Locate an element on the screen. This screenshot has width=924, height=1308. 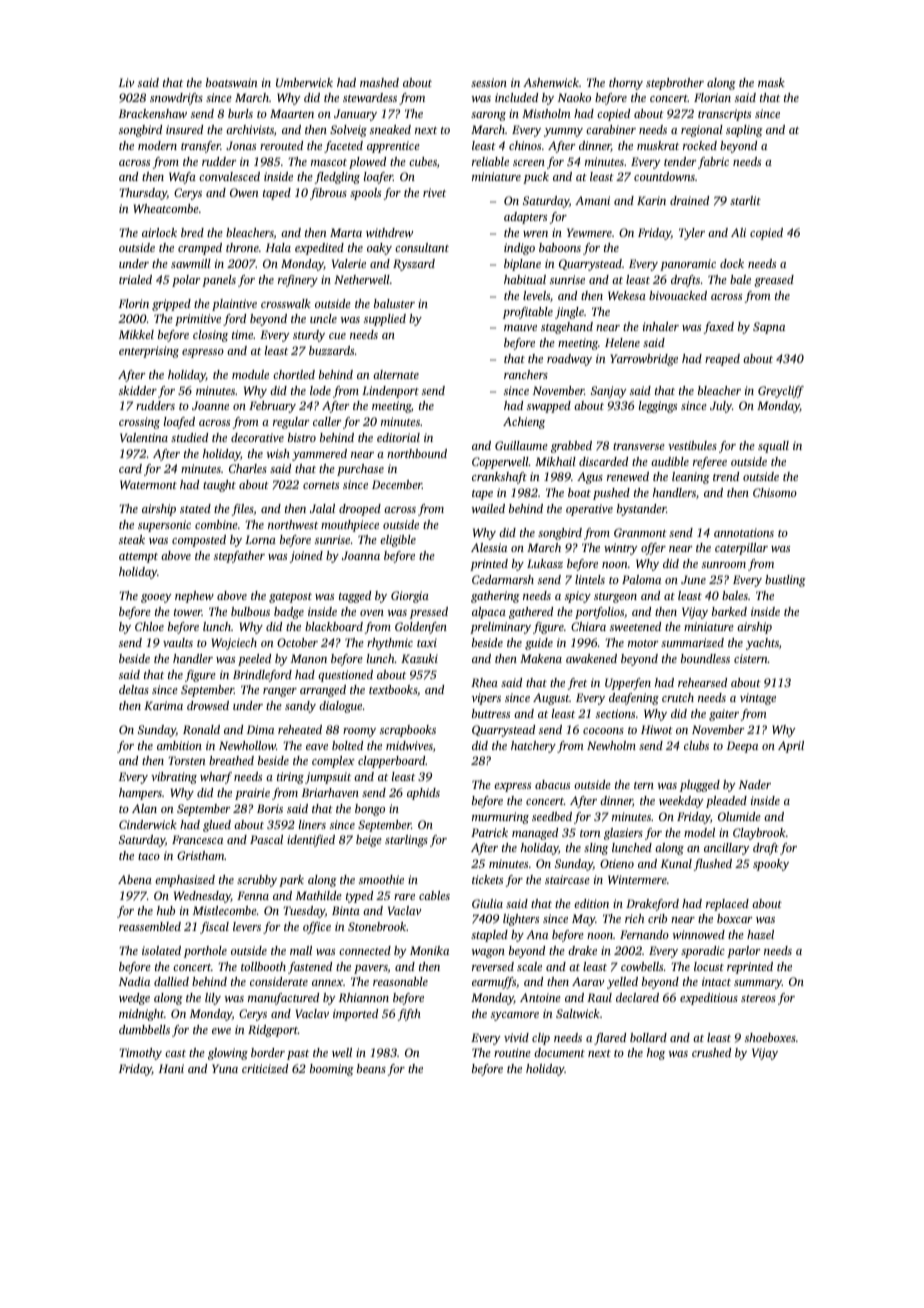
Marta is located at coordinates (346, 232).
